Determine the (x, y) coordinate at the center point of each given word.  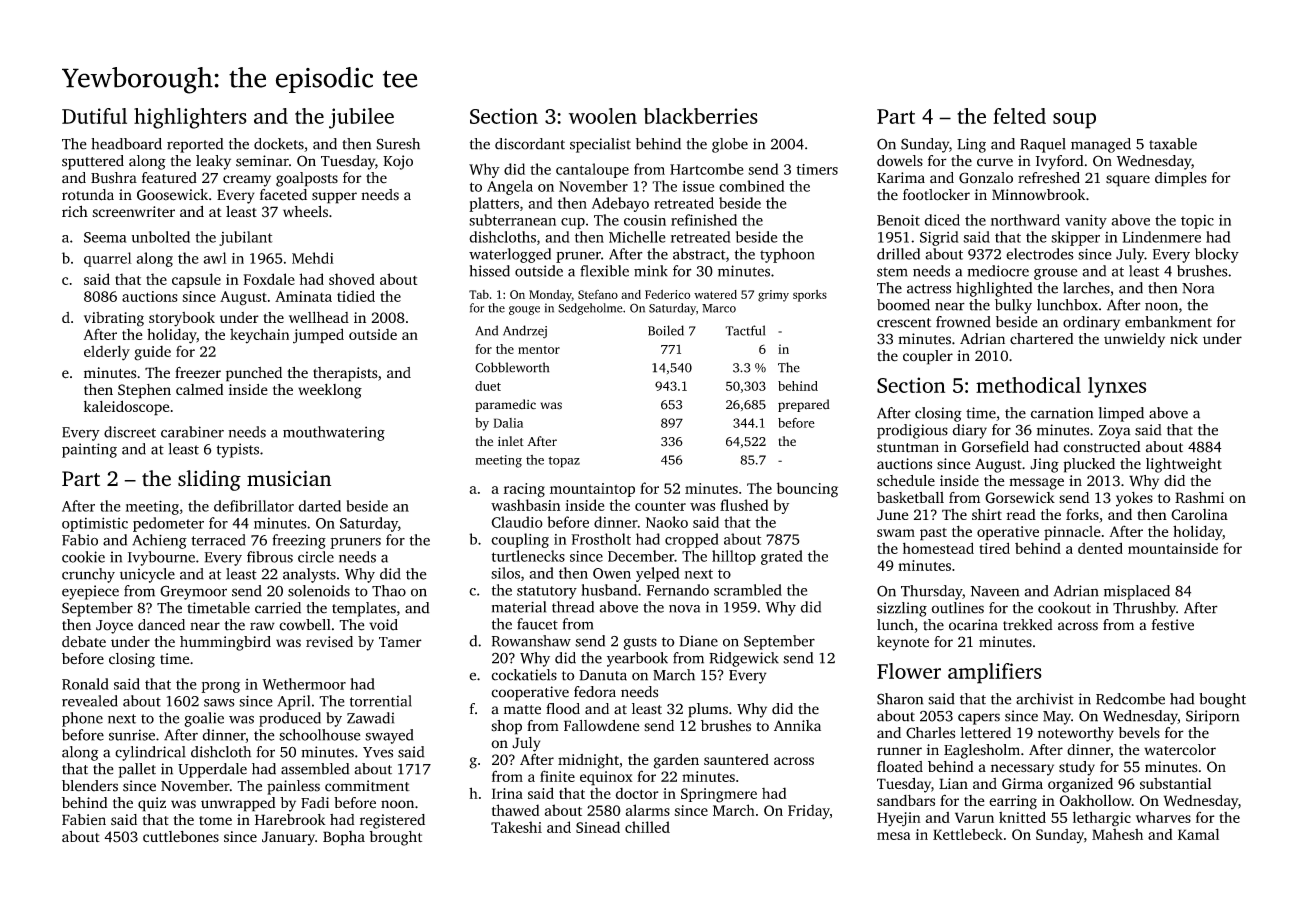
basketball (910, 497)
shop (506, 727)
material (519, 607)
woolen (603, 116)
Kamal (1198, 834)
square (1128, 181)
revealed (90, 701)
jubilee (361, 118)
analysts (309, 575)
